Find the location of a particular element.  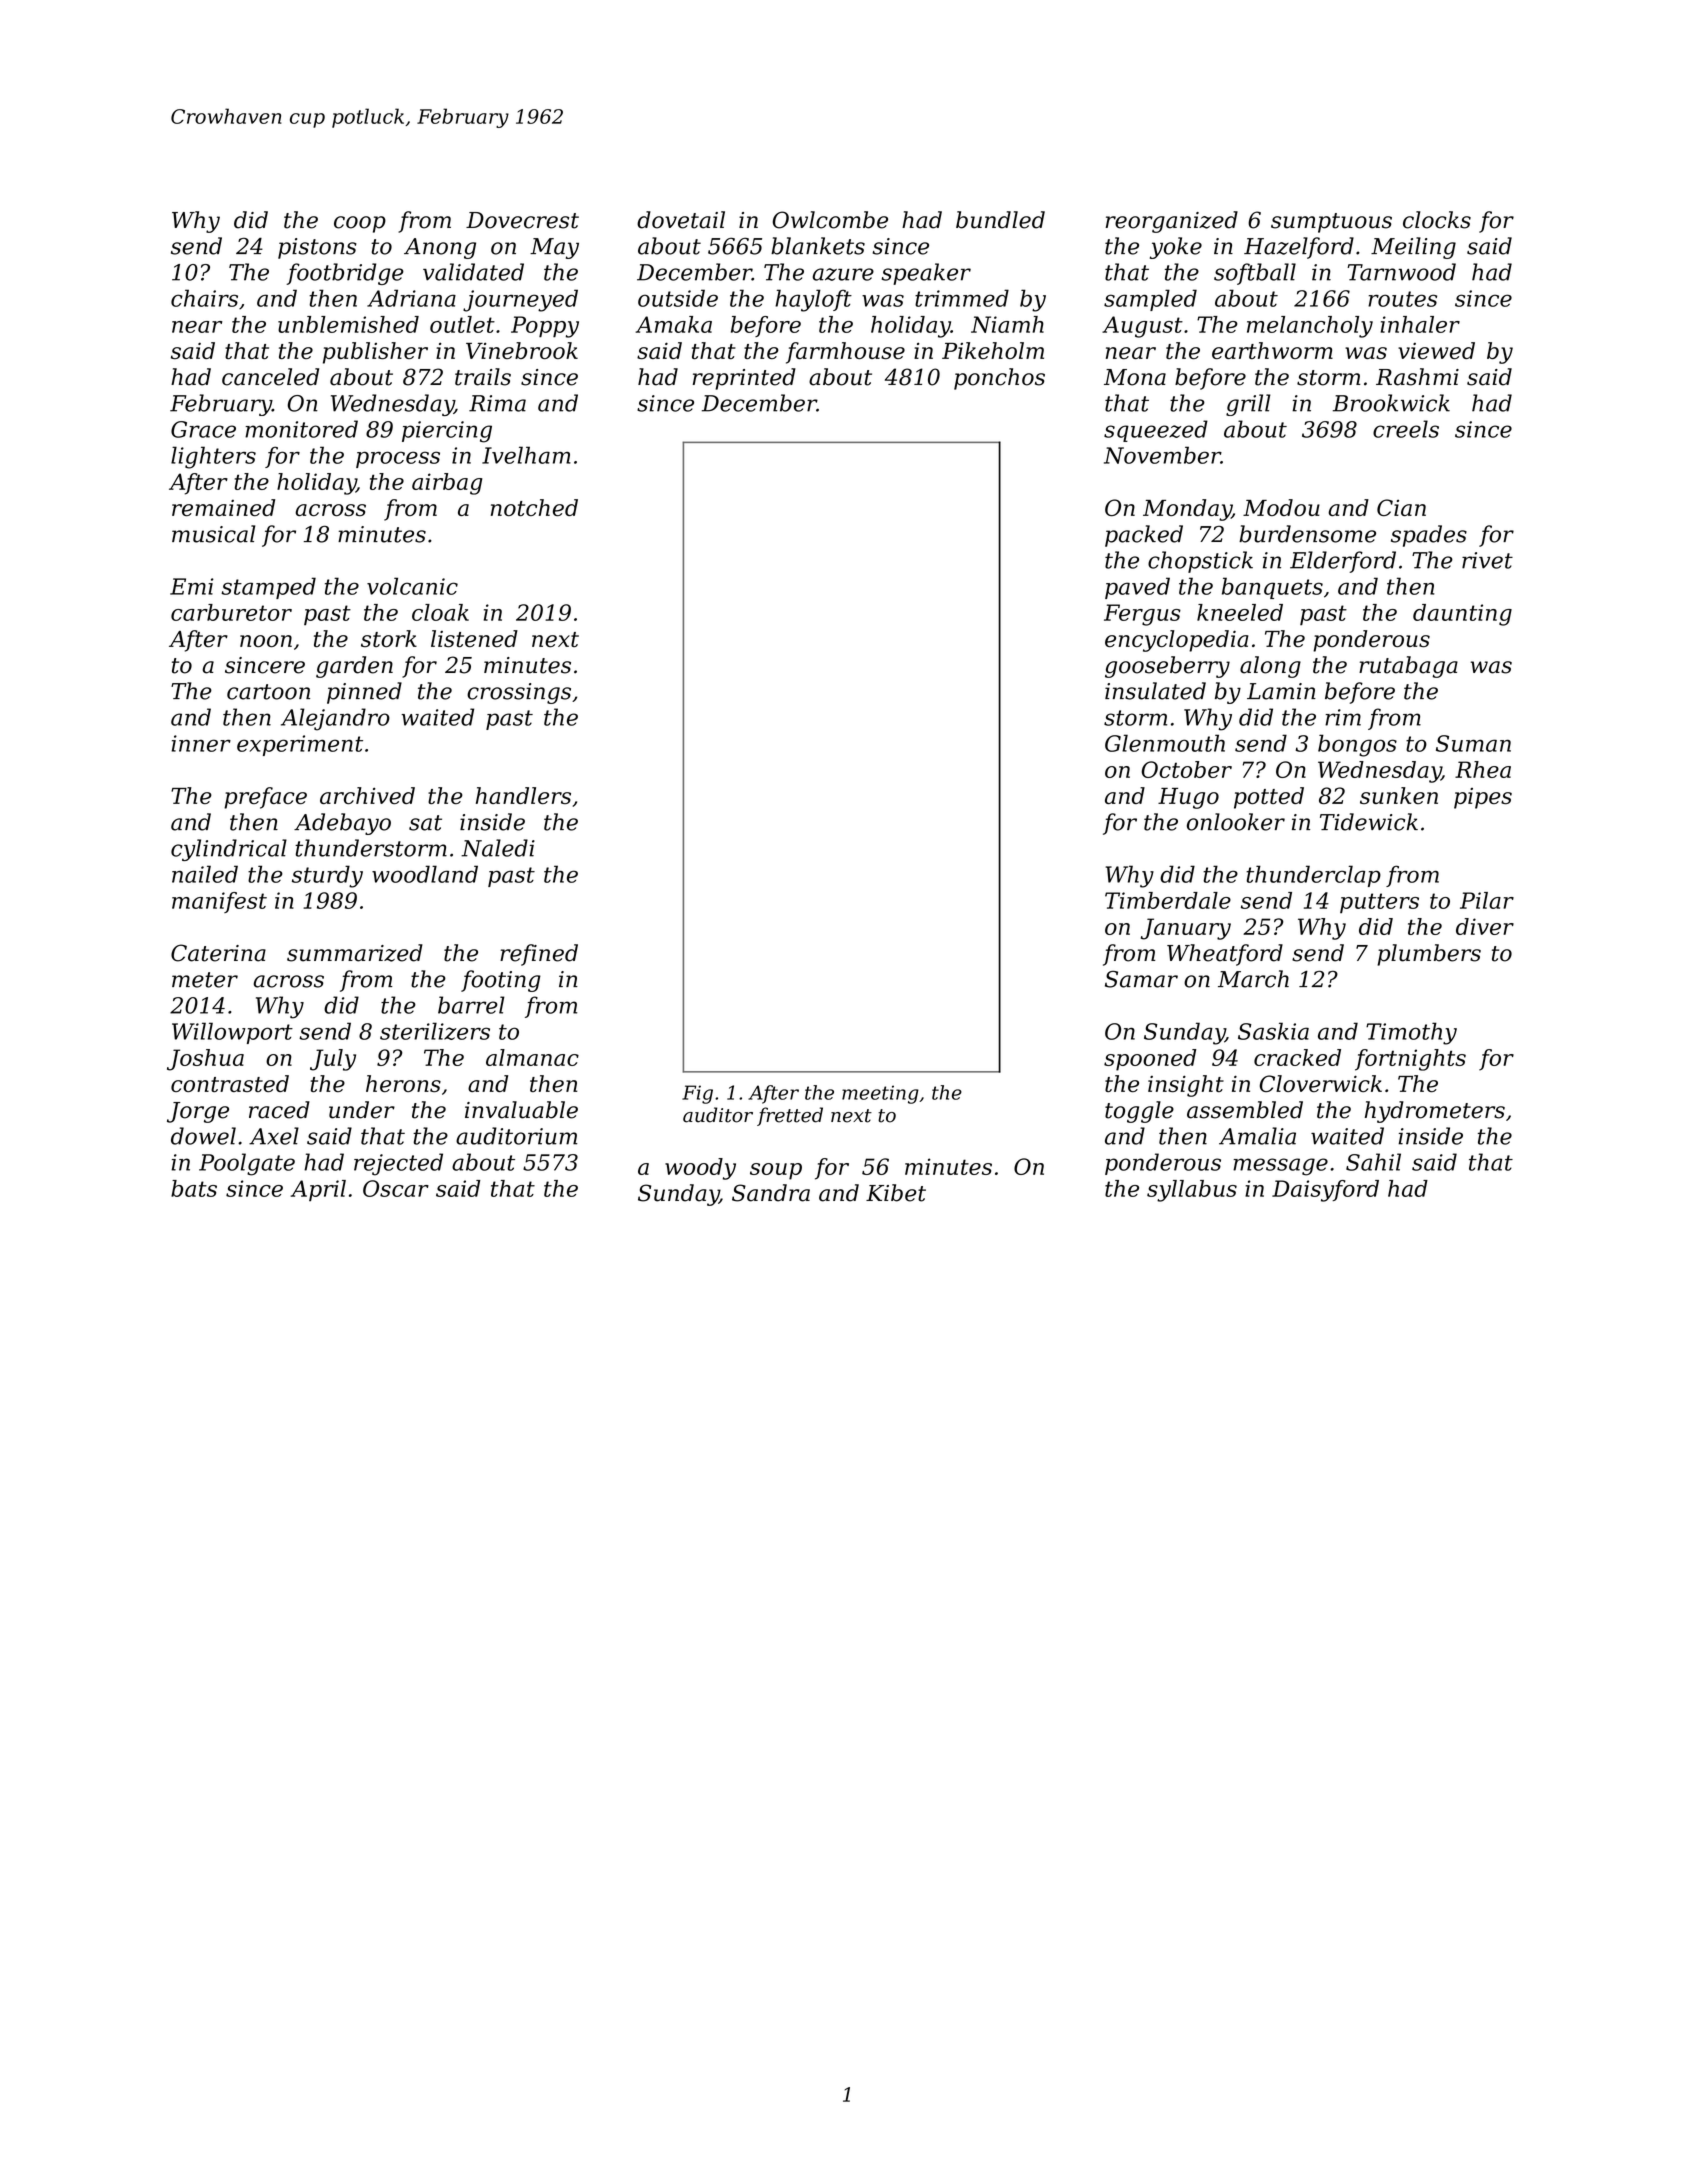

paved is located at coordinates (1137, 588).
